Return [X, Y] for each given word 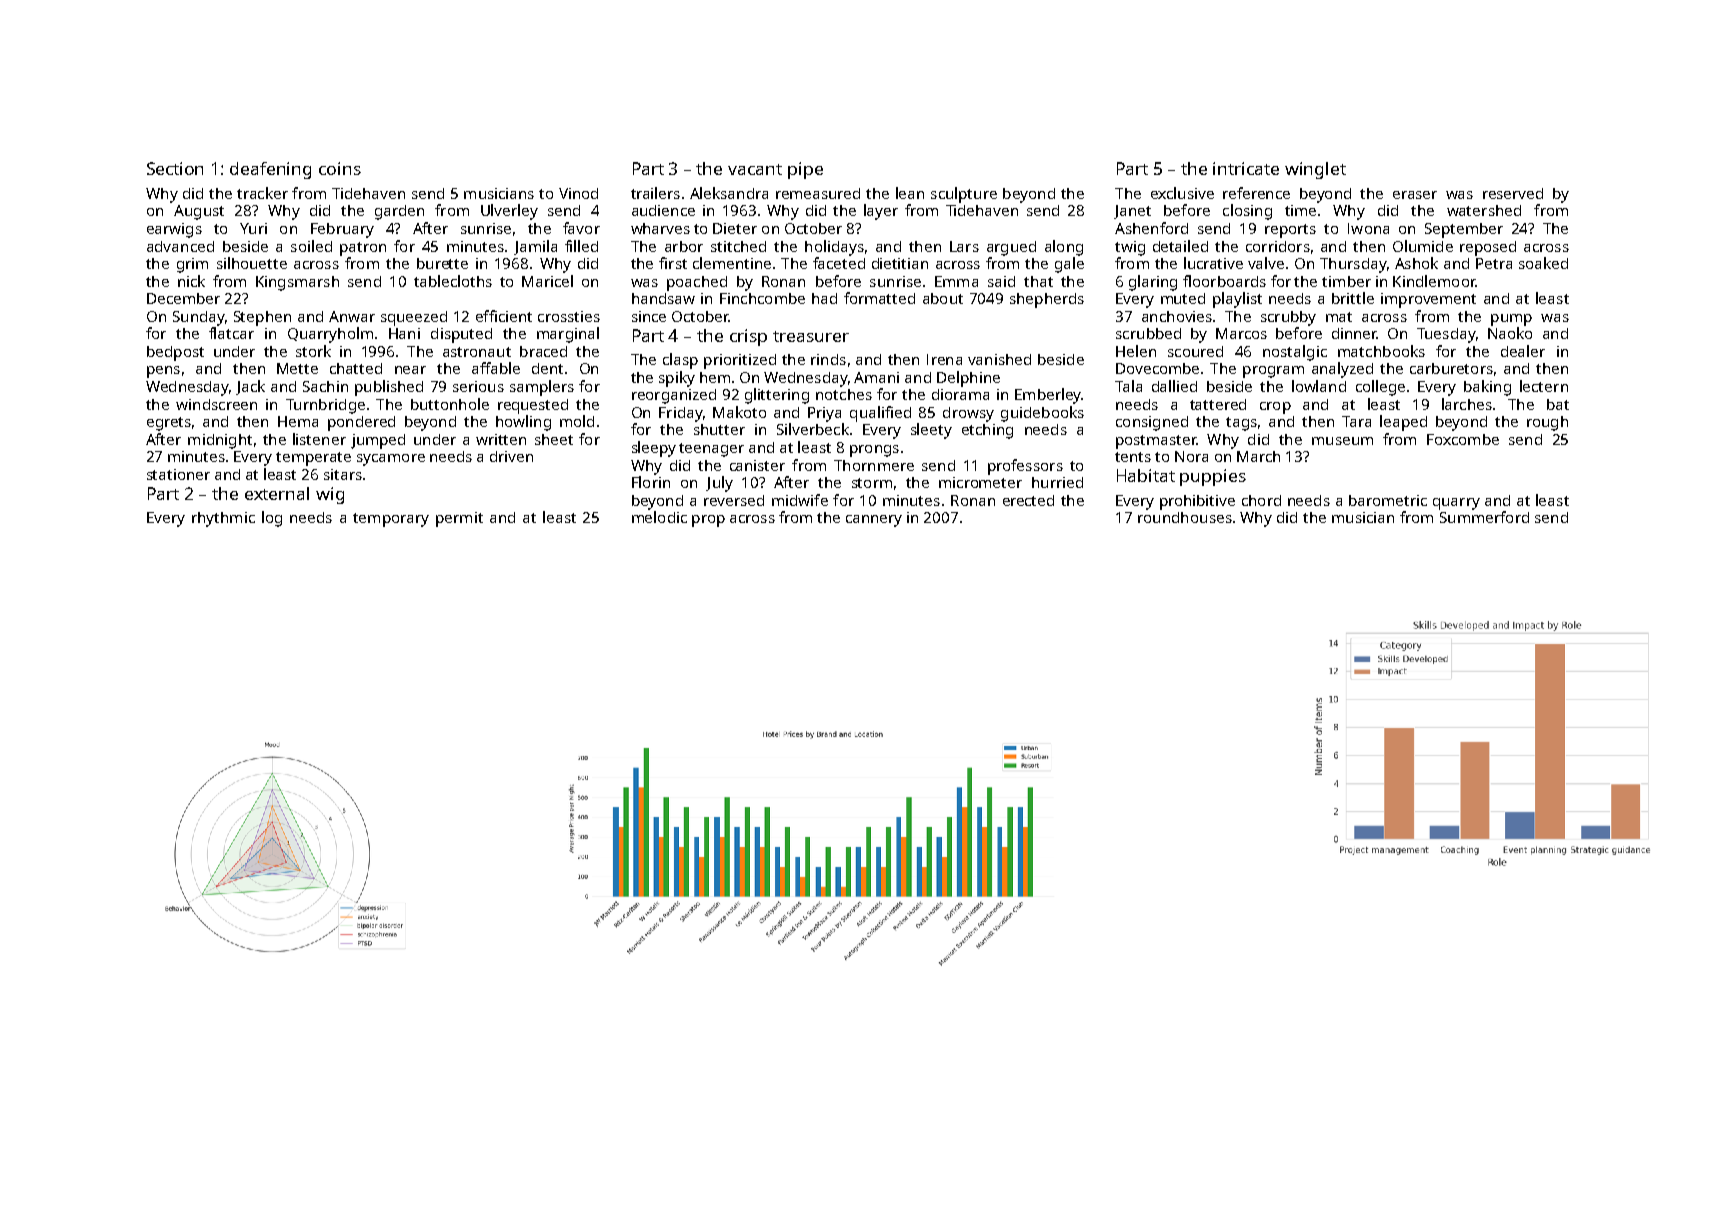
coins [340, 168]
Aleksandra [729, 193]
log [272, 519]
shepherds [1047, 300]
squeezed [414, 318]
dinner [1354, 333]
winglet [1315, 170]
